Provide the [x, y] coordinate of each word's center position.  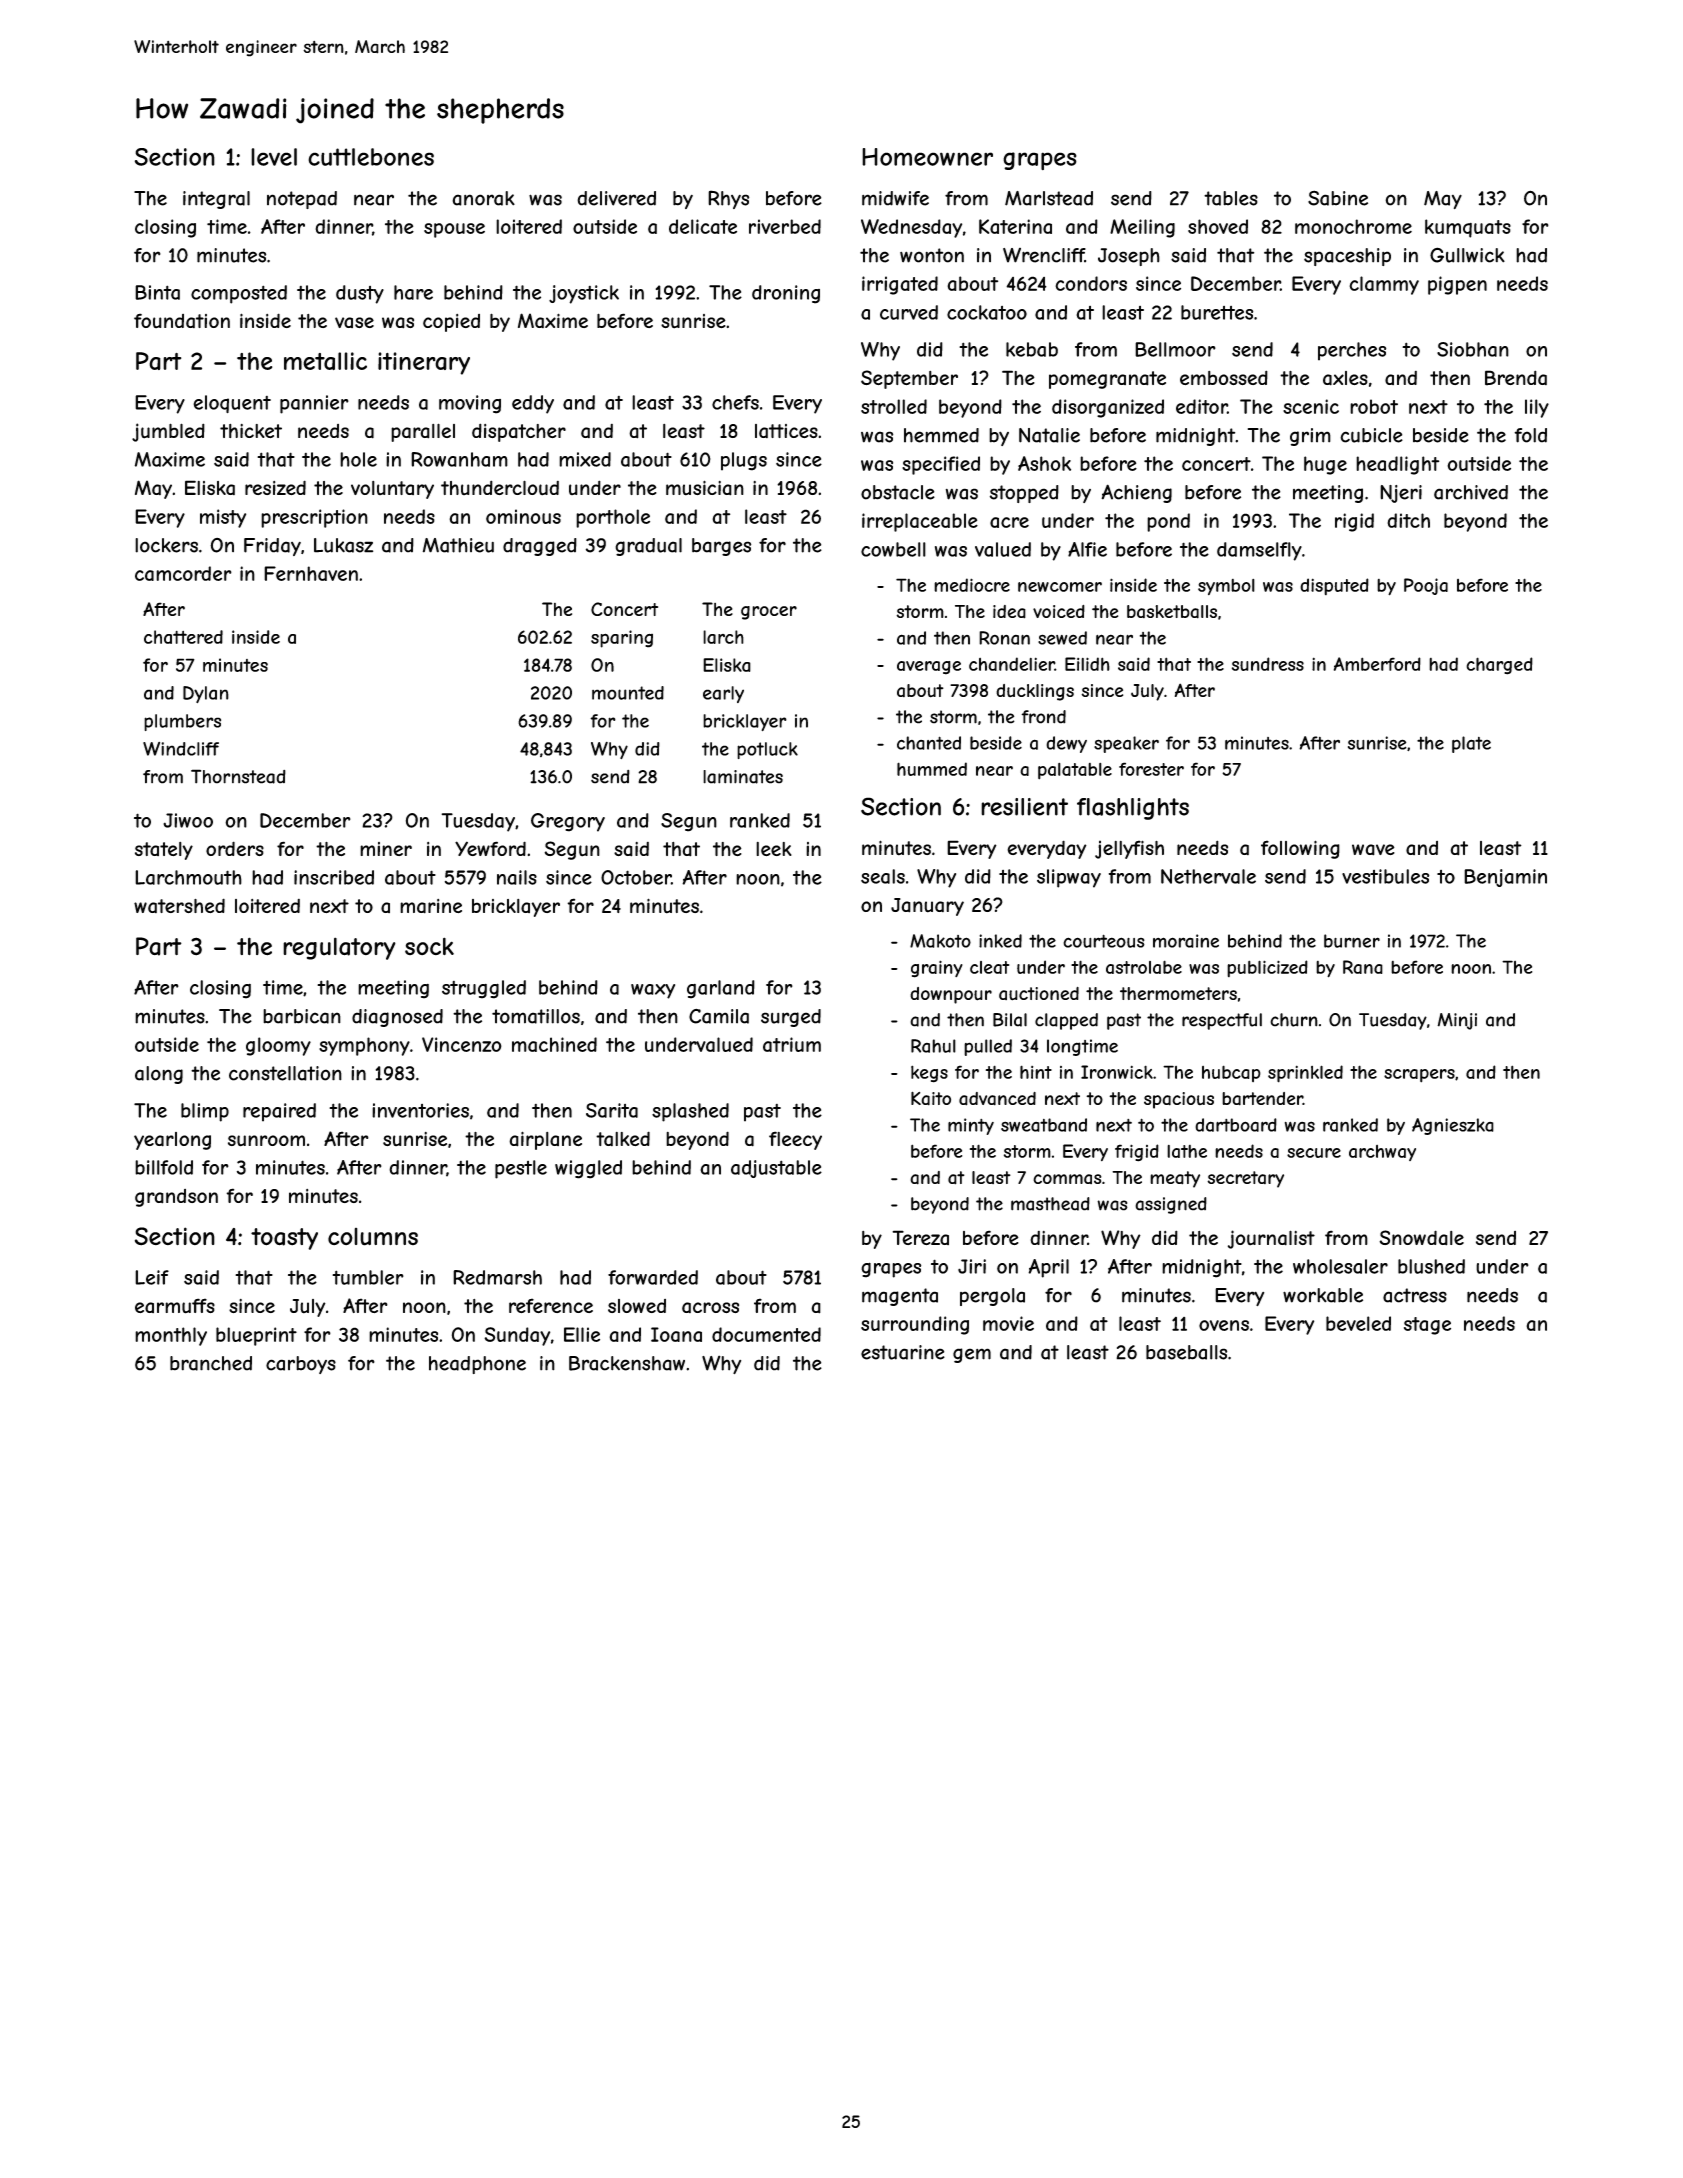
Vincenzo [462, 1044]
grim [1310, 437]
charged [1499, 666]
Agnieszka [1453, 1126]
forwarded [653, 1277]
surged [791, 1018]
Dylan [206, 694]
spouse [454, 230]
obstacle [898, 492]
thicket [251, 431]
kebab [1032, 349]
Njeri [1401, 494]
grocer [769, 613]
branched [211, 1363]
